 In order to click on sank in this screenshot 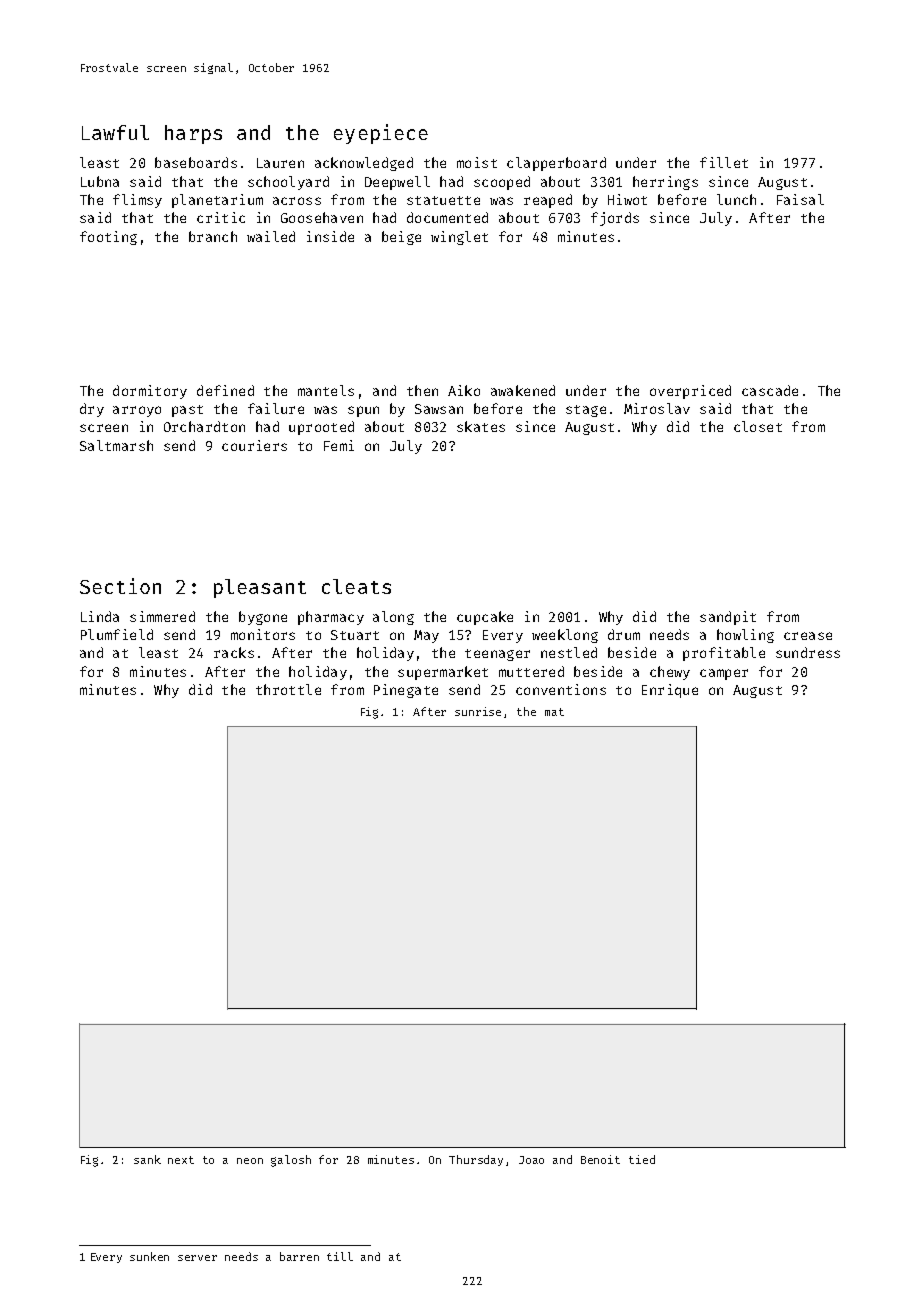, I will do `click(147, 1159)`.
